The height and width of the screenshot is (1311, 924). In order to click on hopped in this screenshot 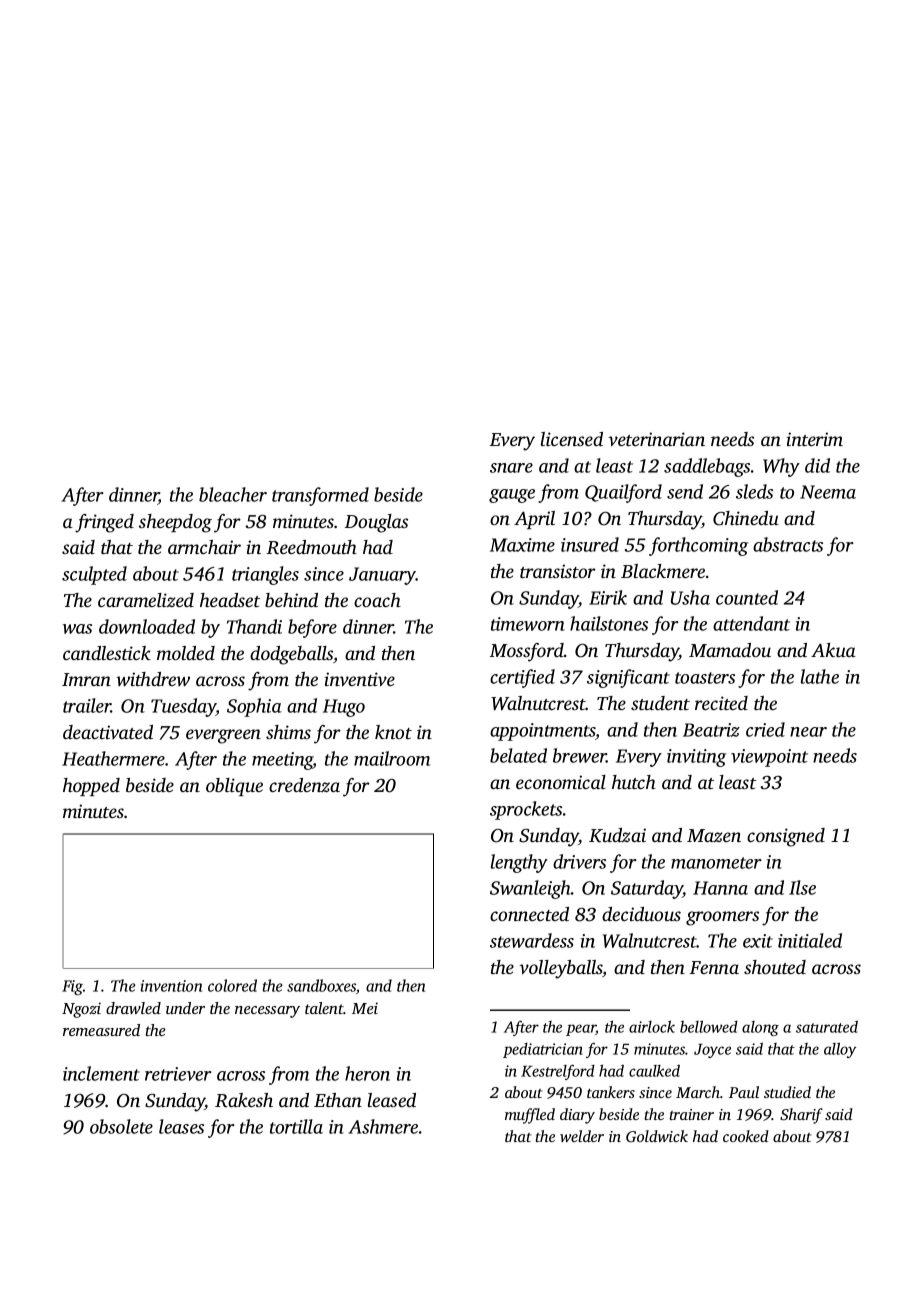, I will do `click(91, 787)`.
